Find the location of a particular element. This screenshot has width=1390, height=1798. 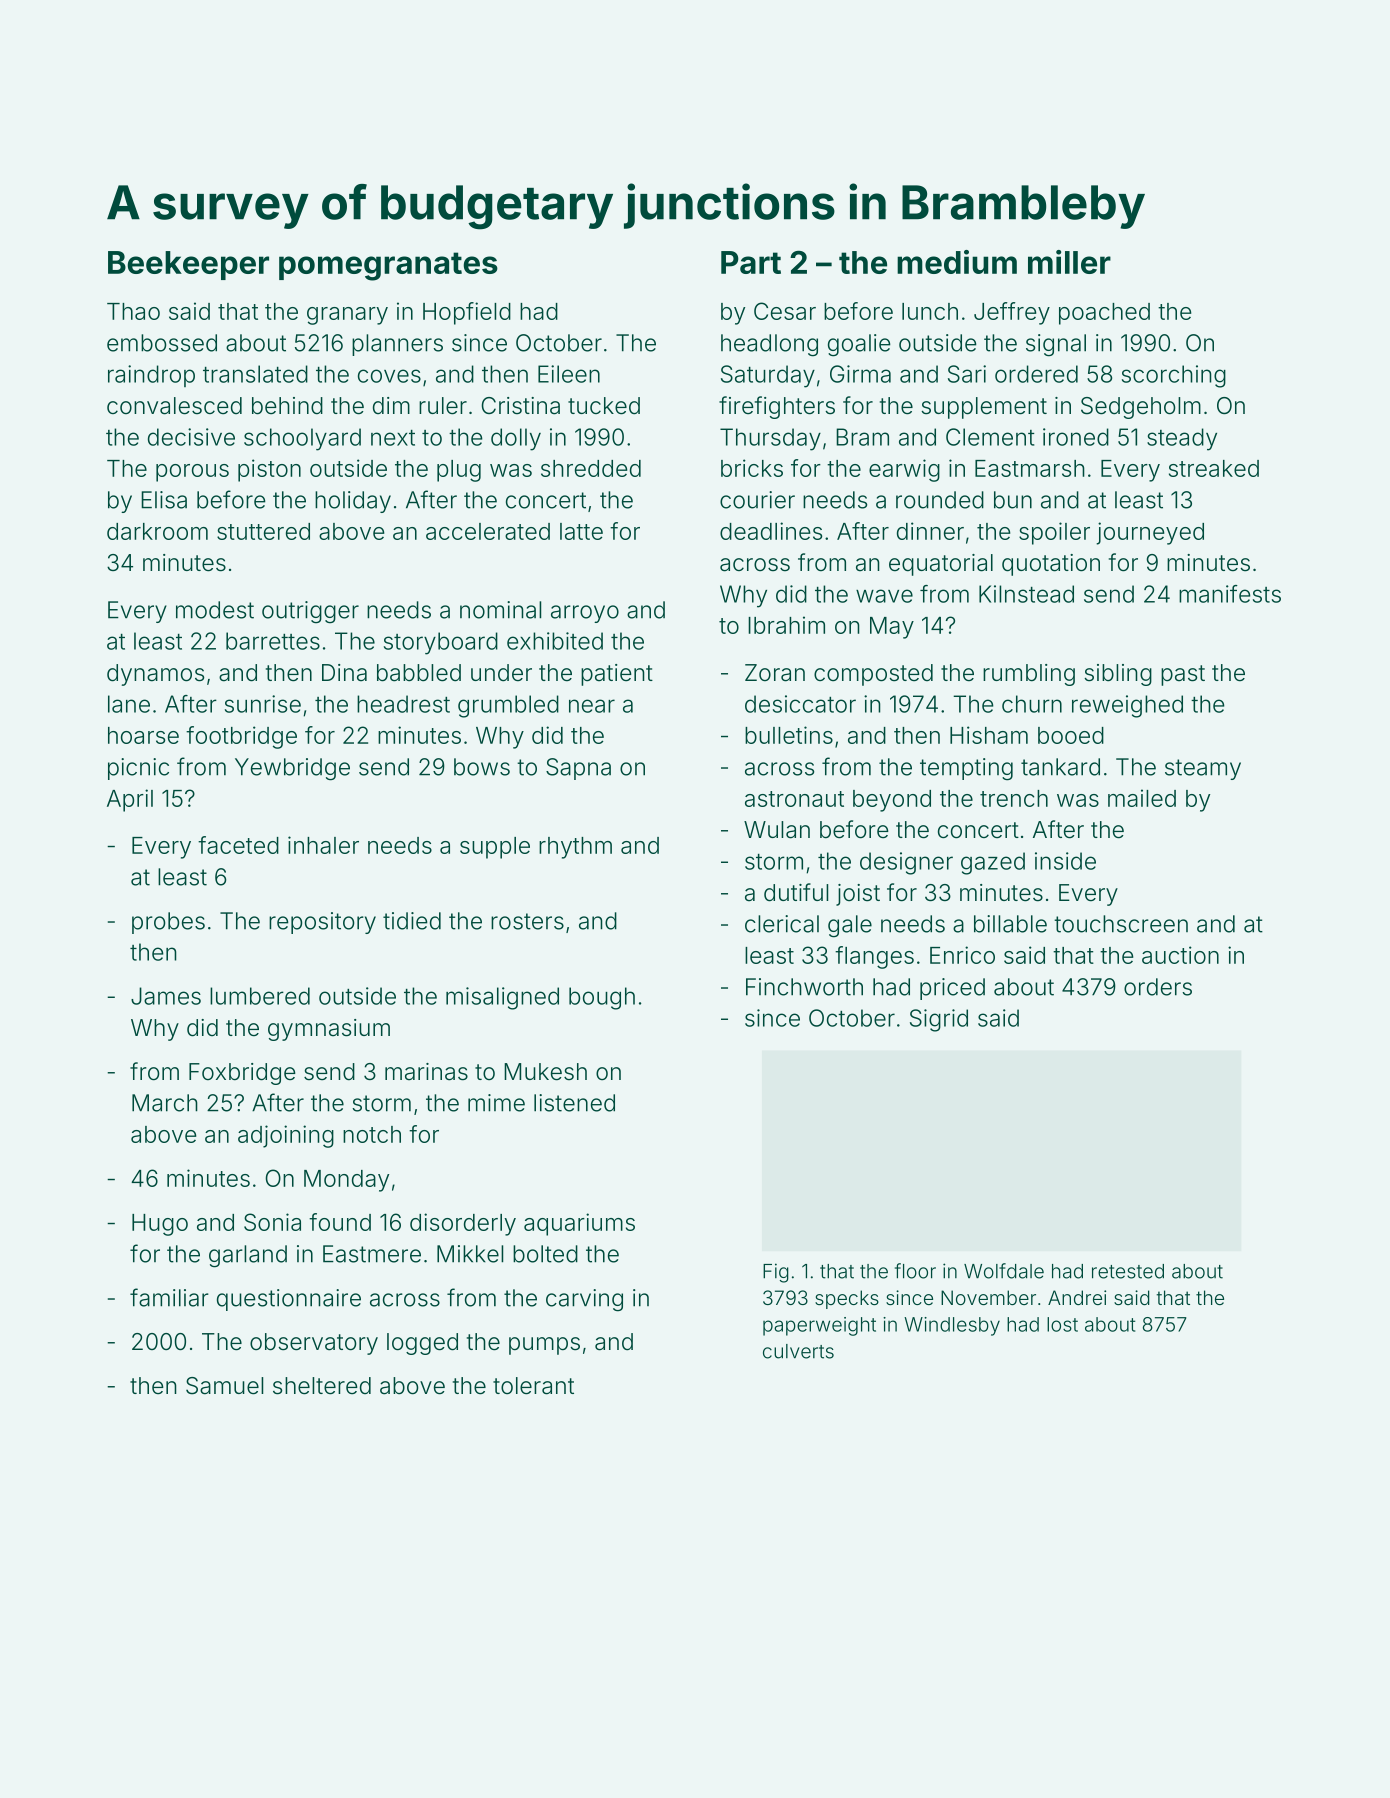

Andrei is located at coordinates (1077, 1297).
